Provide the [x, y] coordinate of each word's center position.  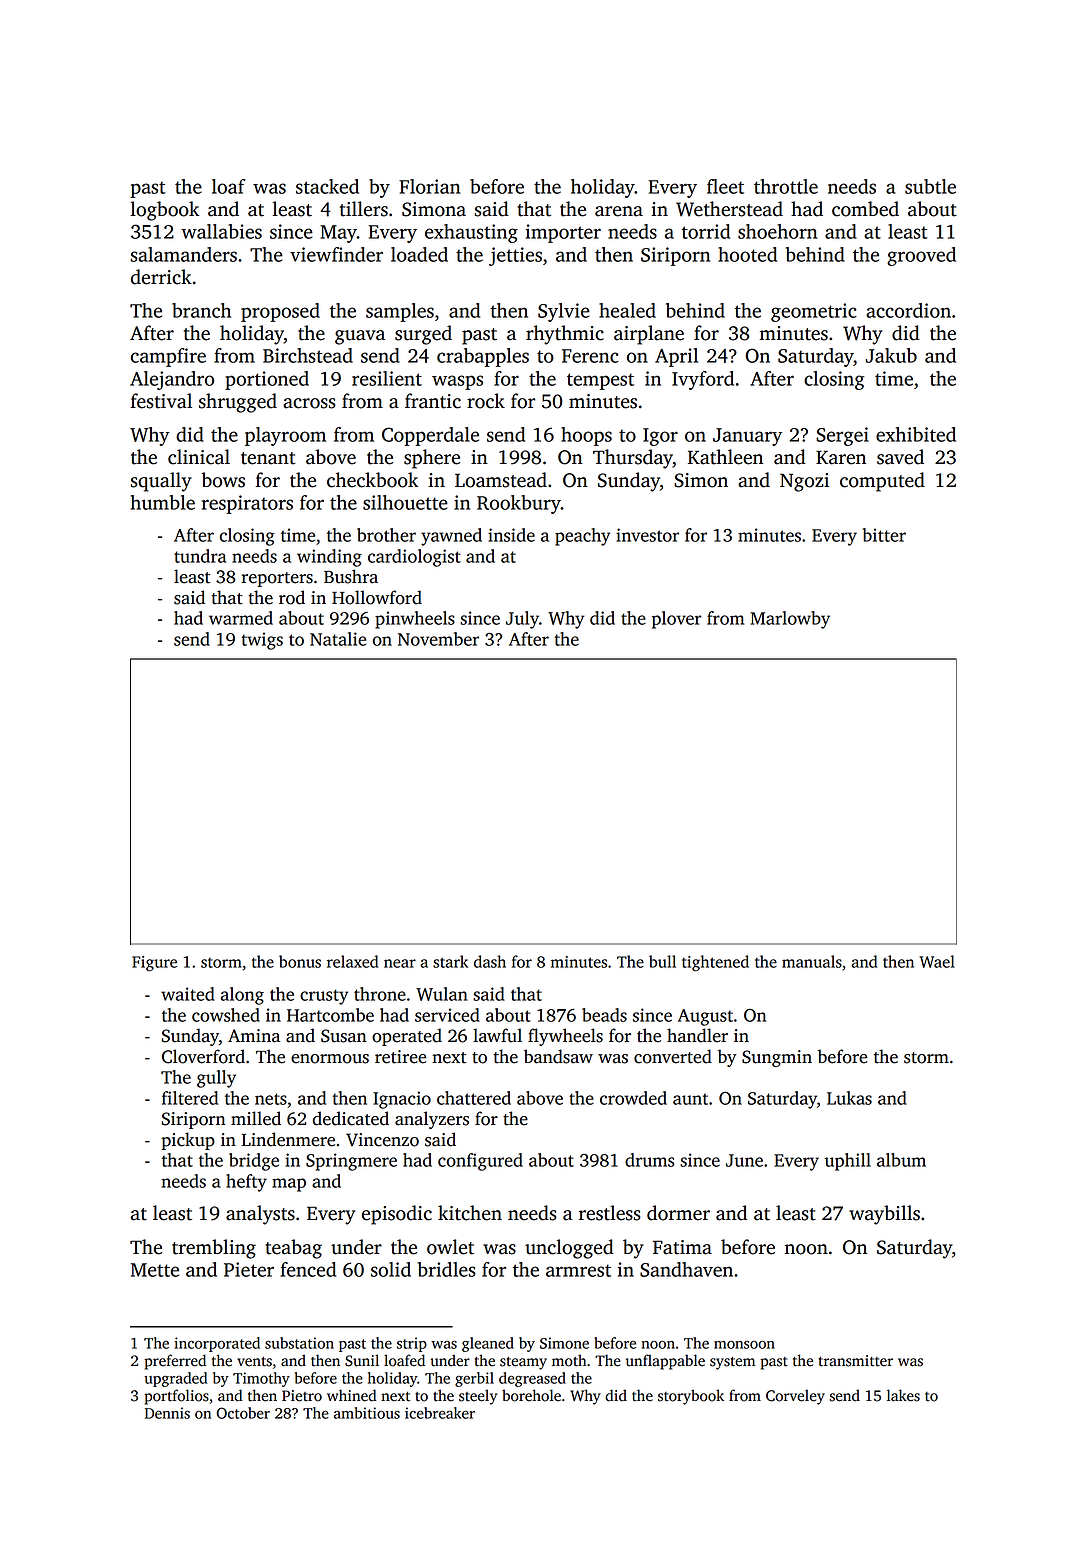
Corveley [795, 1397]
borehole [531, 1395]
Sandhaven [686, 1269]
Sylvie [564, 312]
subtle [930, 186]
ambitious [367, 1413]
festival [161, 401]
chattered [474, 1098]
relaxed [352, 961]
